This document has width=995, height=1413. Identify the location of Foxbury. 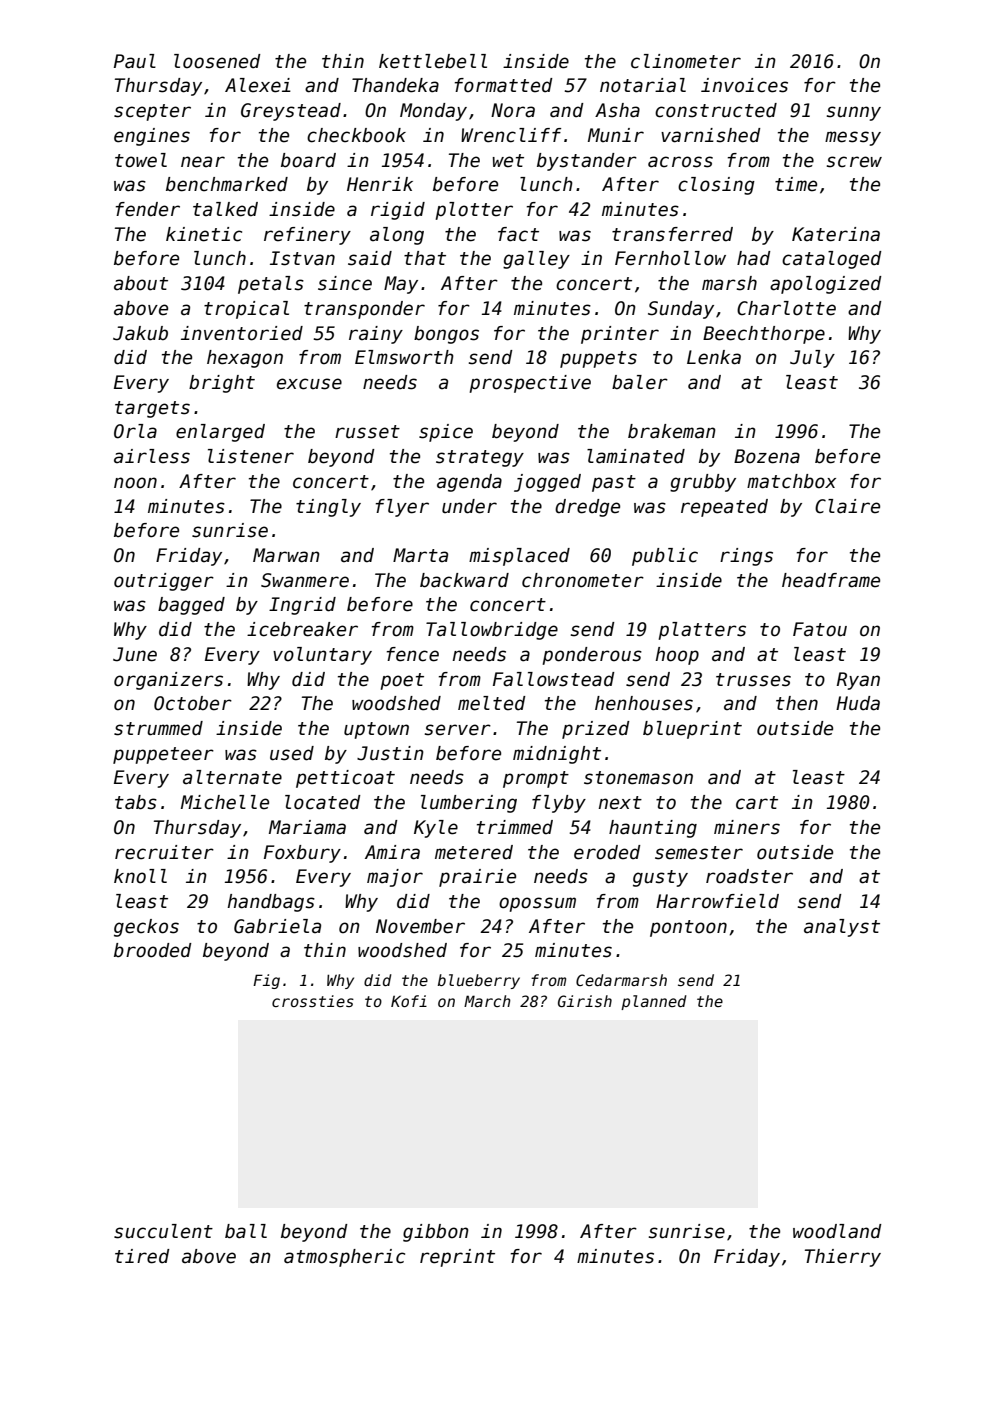
(302, 854).
